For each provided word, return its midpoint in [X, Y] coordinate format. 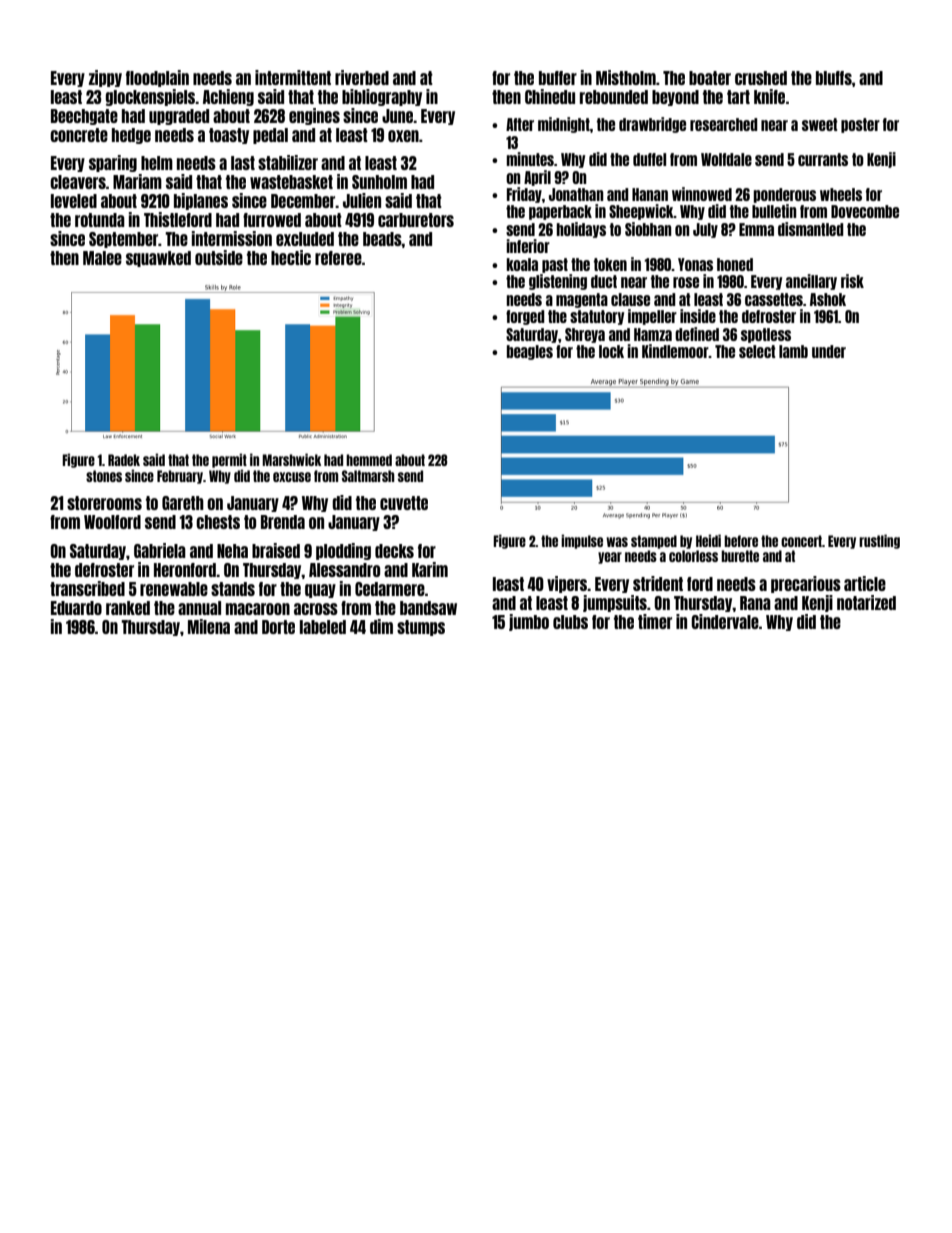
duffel [649, 159]
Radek [124, 460]
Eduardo [76, 608]
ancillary [811, 282]
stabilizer [288, 162]
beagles [530, 352]
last [243, 163]
